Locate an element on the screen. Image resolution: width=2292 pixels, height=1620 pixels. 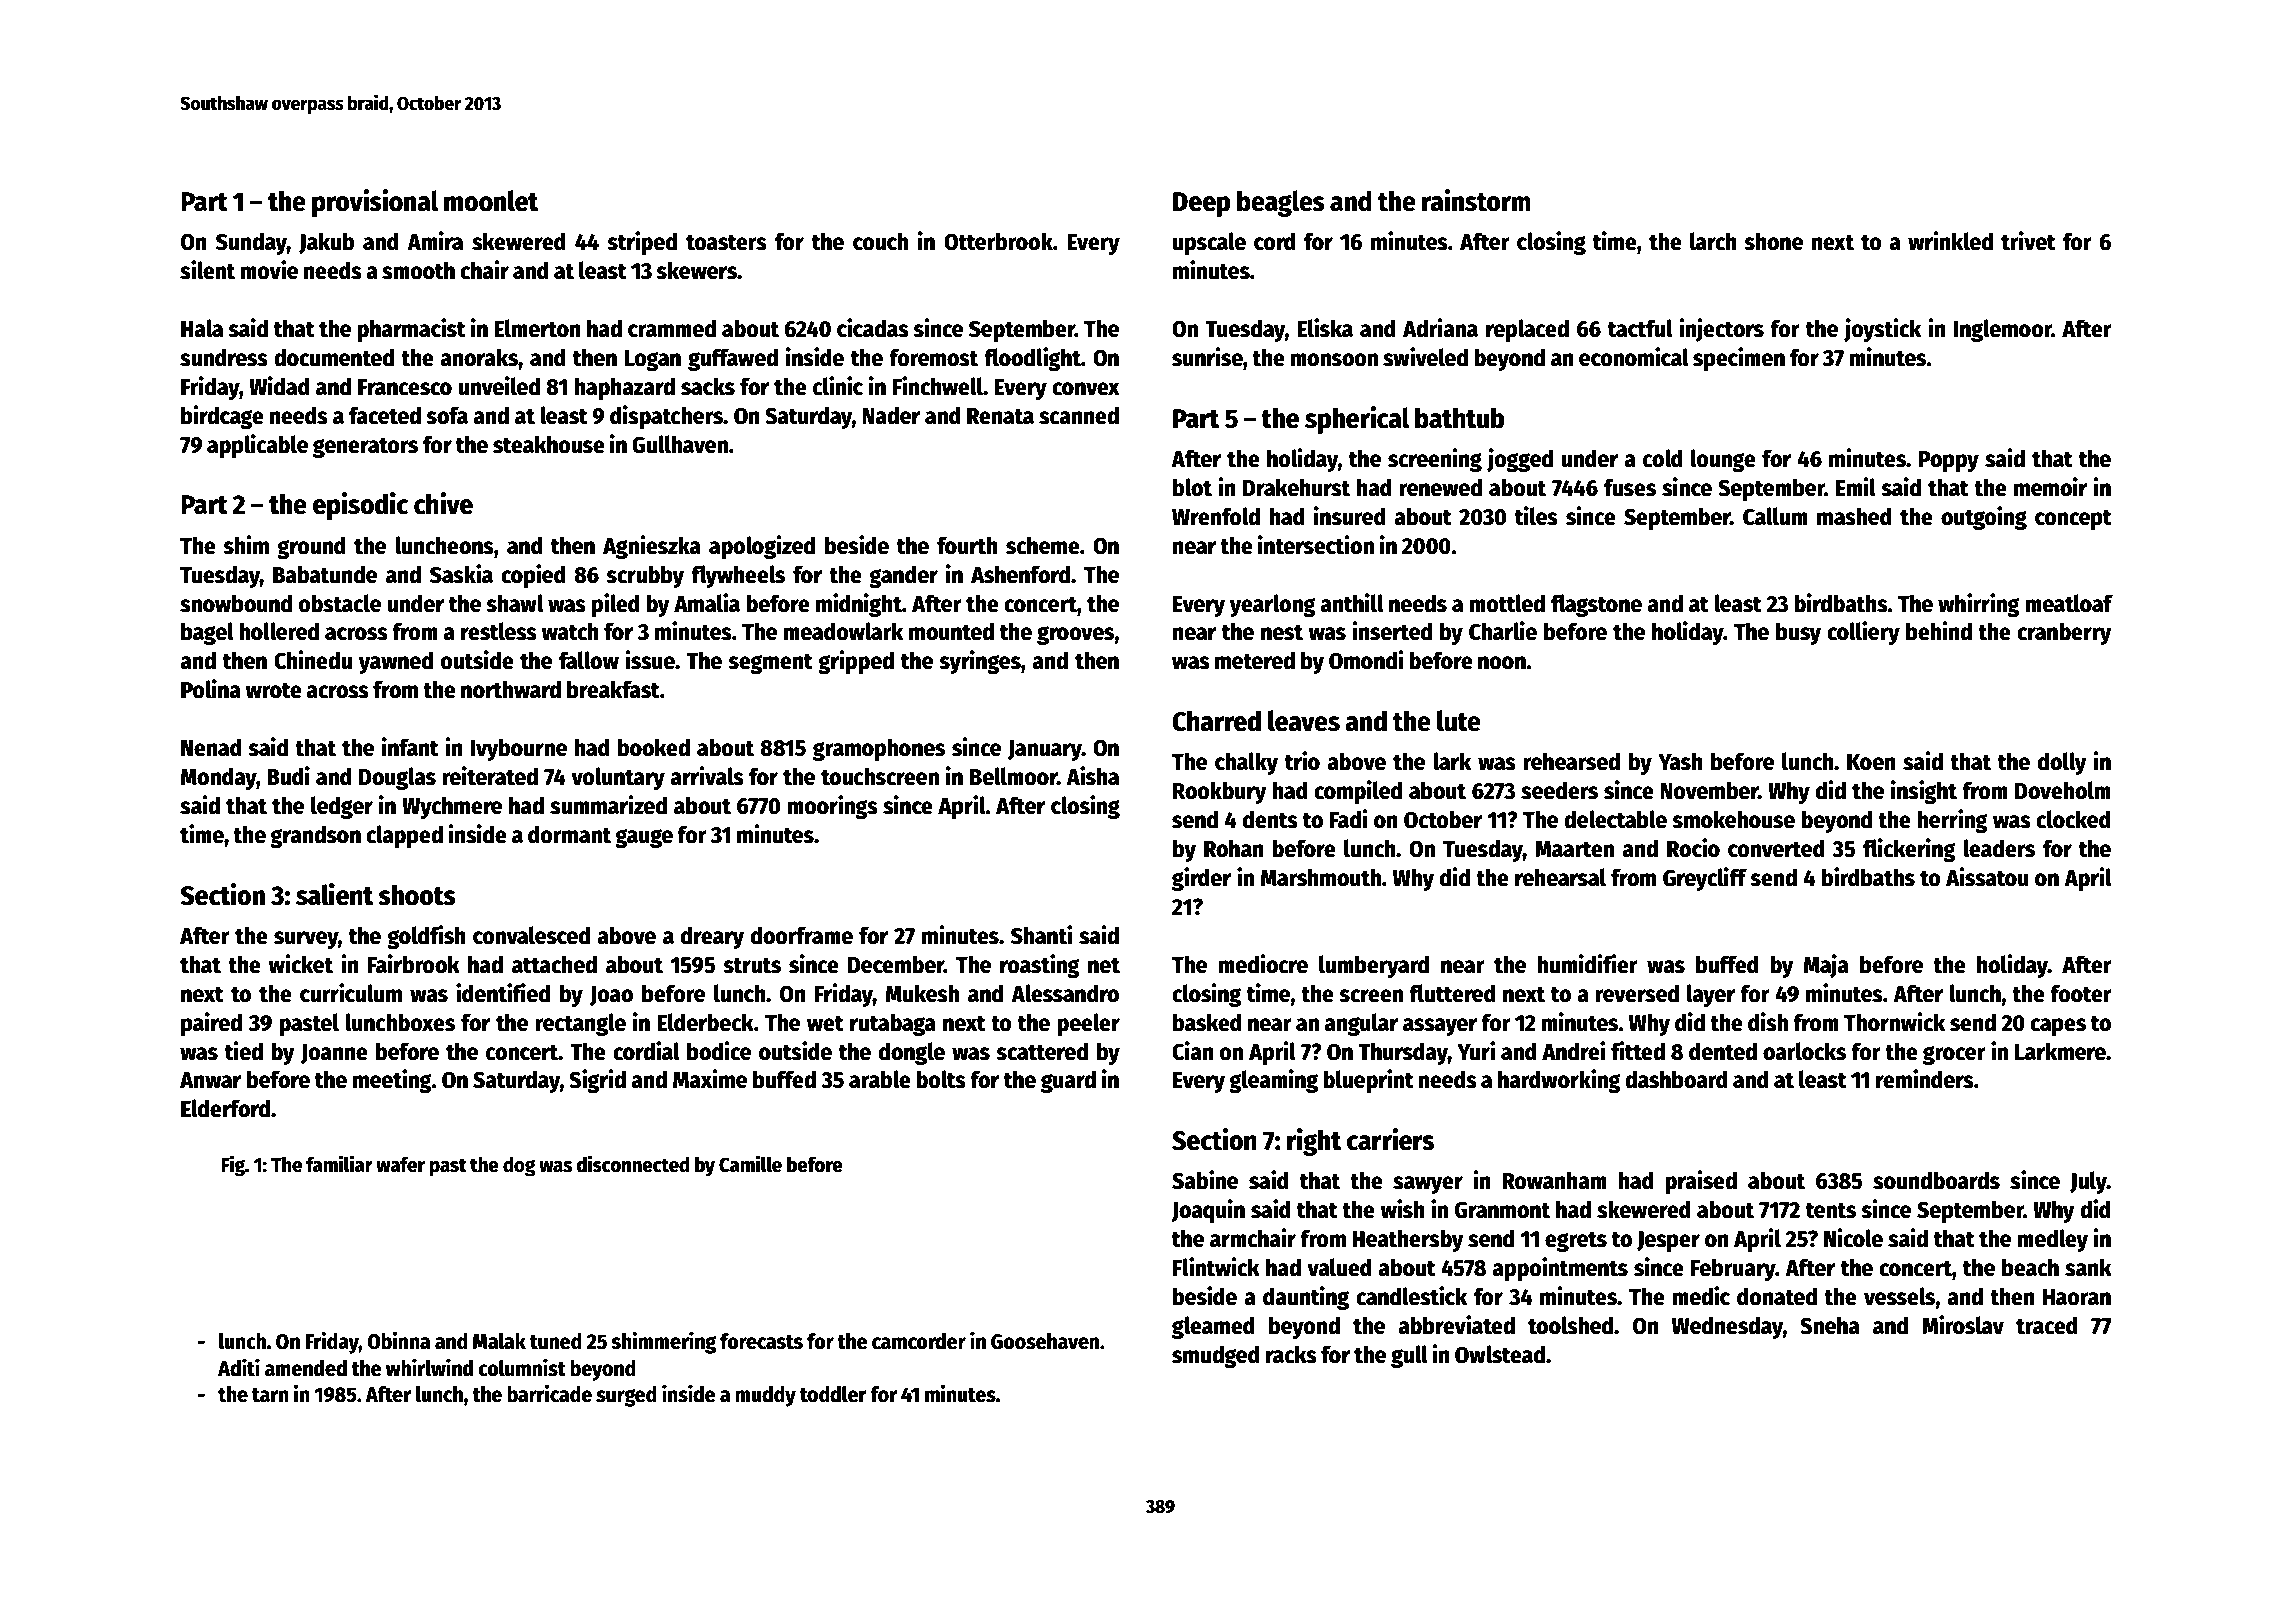
rainstorm is located at coordinates (1476, 200).
